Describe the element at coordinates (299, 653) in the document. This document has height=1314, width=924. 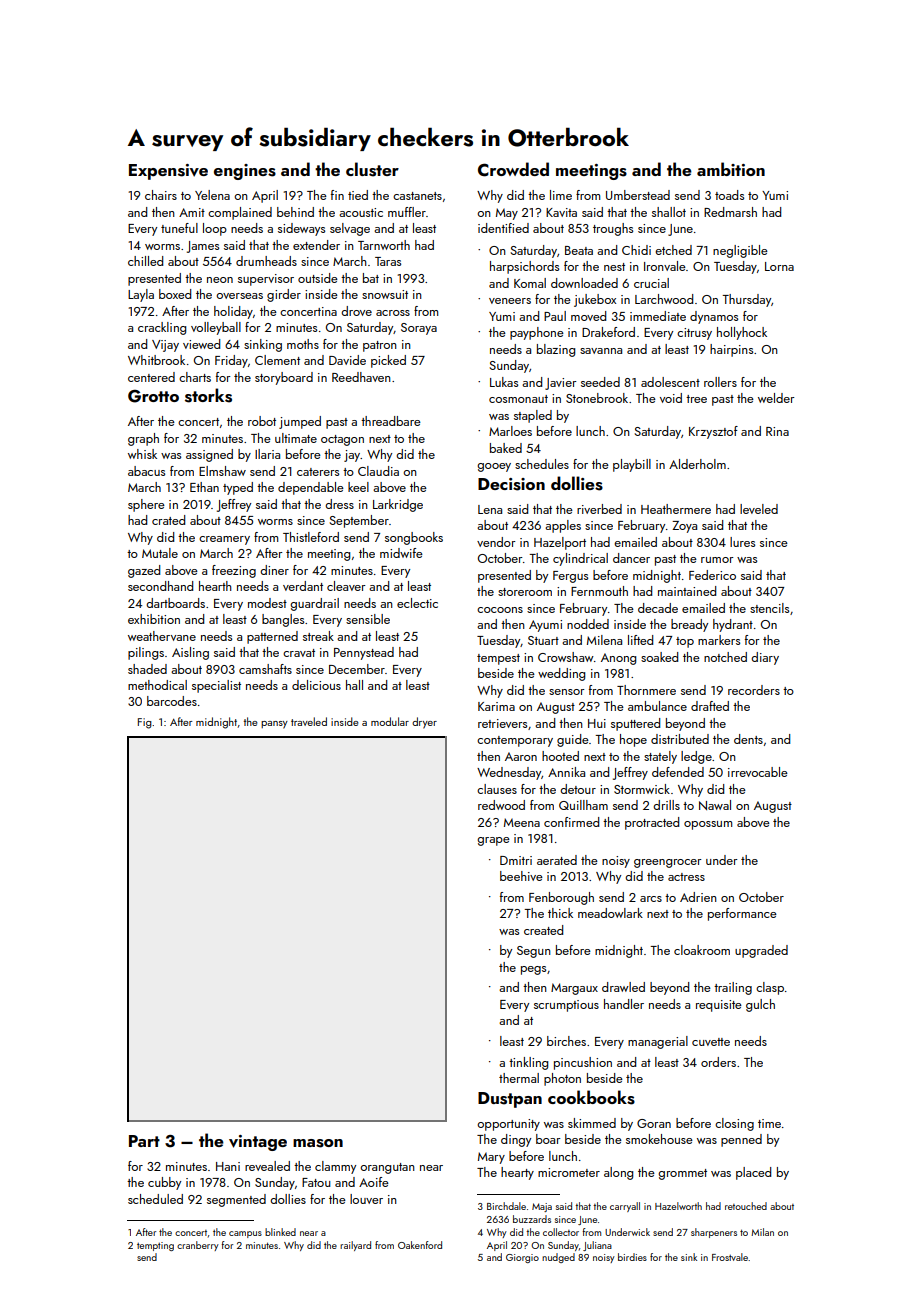
I see `cravat` at that location.
